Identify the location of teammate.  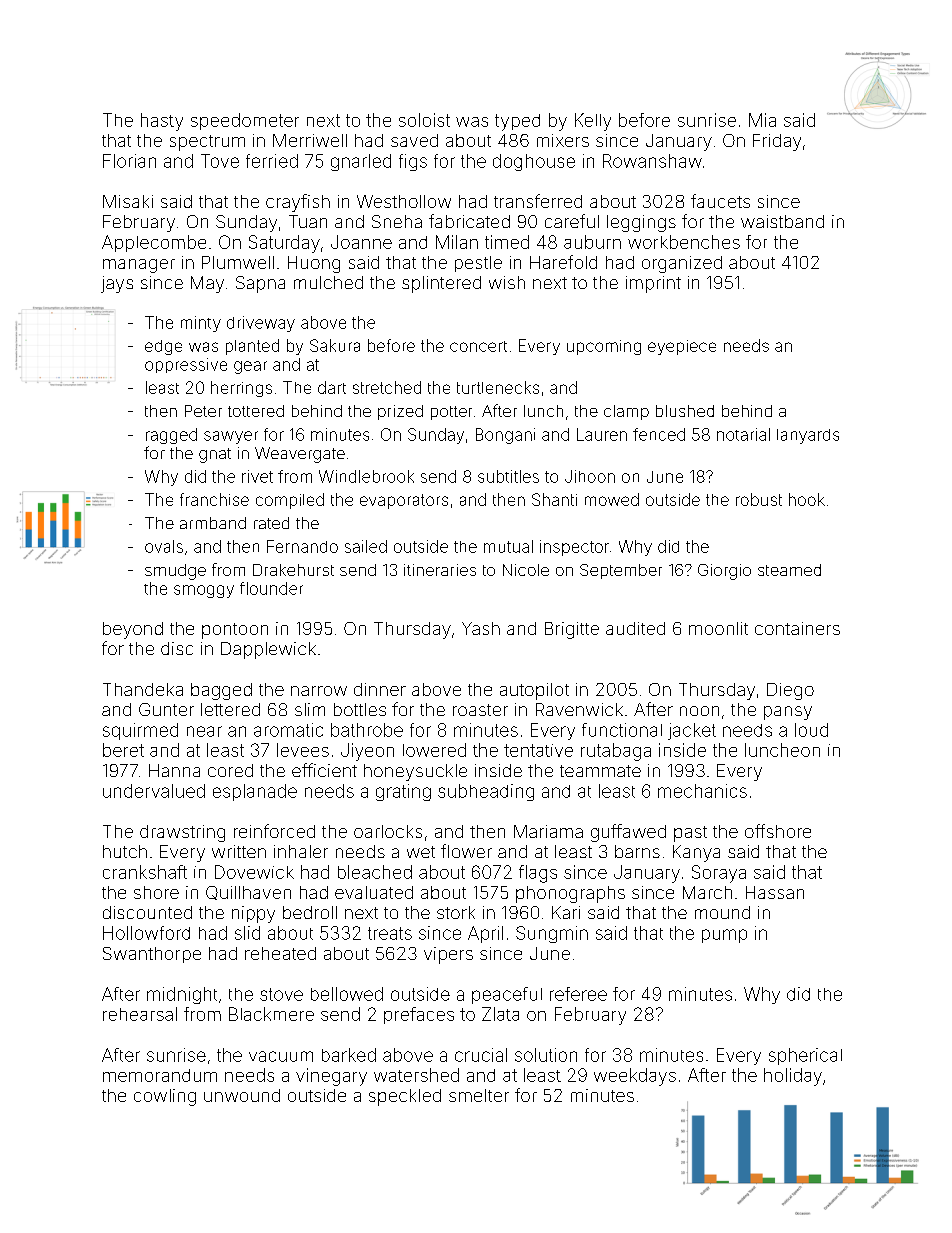
(600, 771).
